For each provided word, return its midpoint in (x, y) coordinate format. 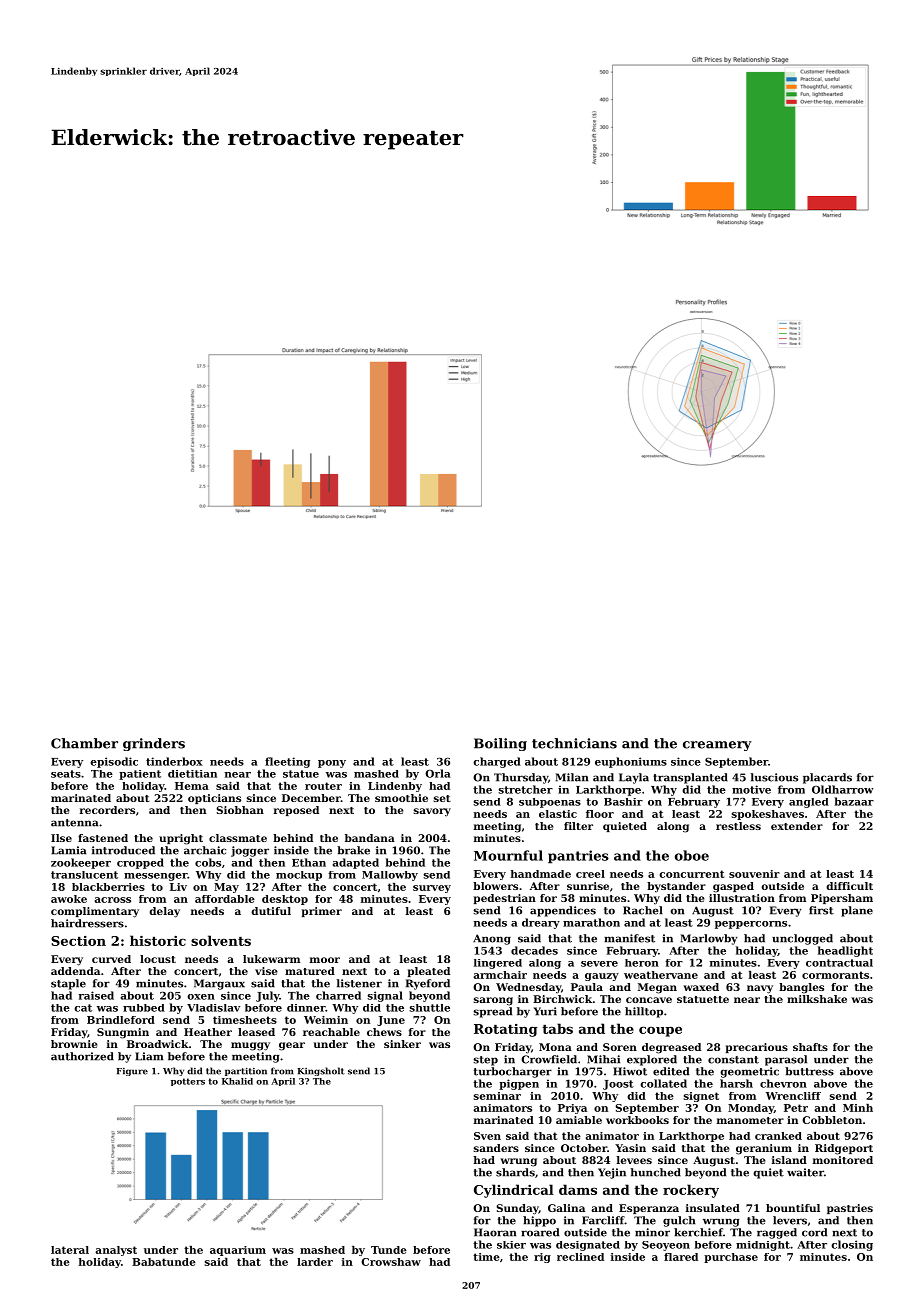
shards (515, 1172)
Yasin (630, 1148)
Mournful (508, 855)
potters (188, 1082)
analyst (116, 1251)
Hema (192, 786)
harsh (736, 1083)
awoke (69, 899)
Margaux (219, 984)
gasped (733, 887)
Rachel (643, 910)
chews (384, 1032)
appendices (563, 911)
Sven (487, 1136)
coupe (660, 1031)
